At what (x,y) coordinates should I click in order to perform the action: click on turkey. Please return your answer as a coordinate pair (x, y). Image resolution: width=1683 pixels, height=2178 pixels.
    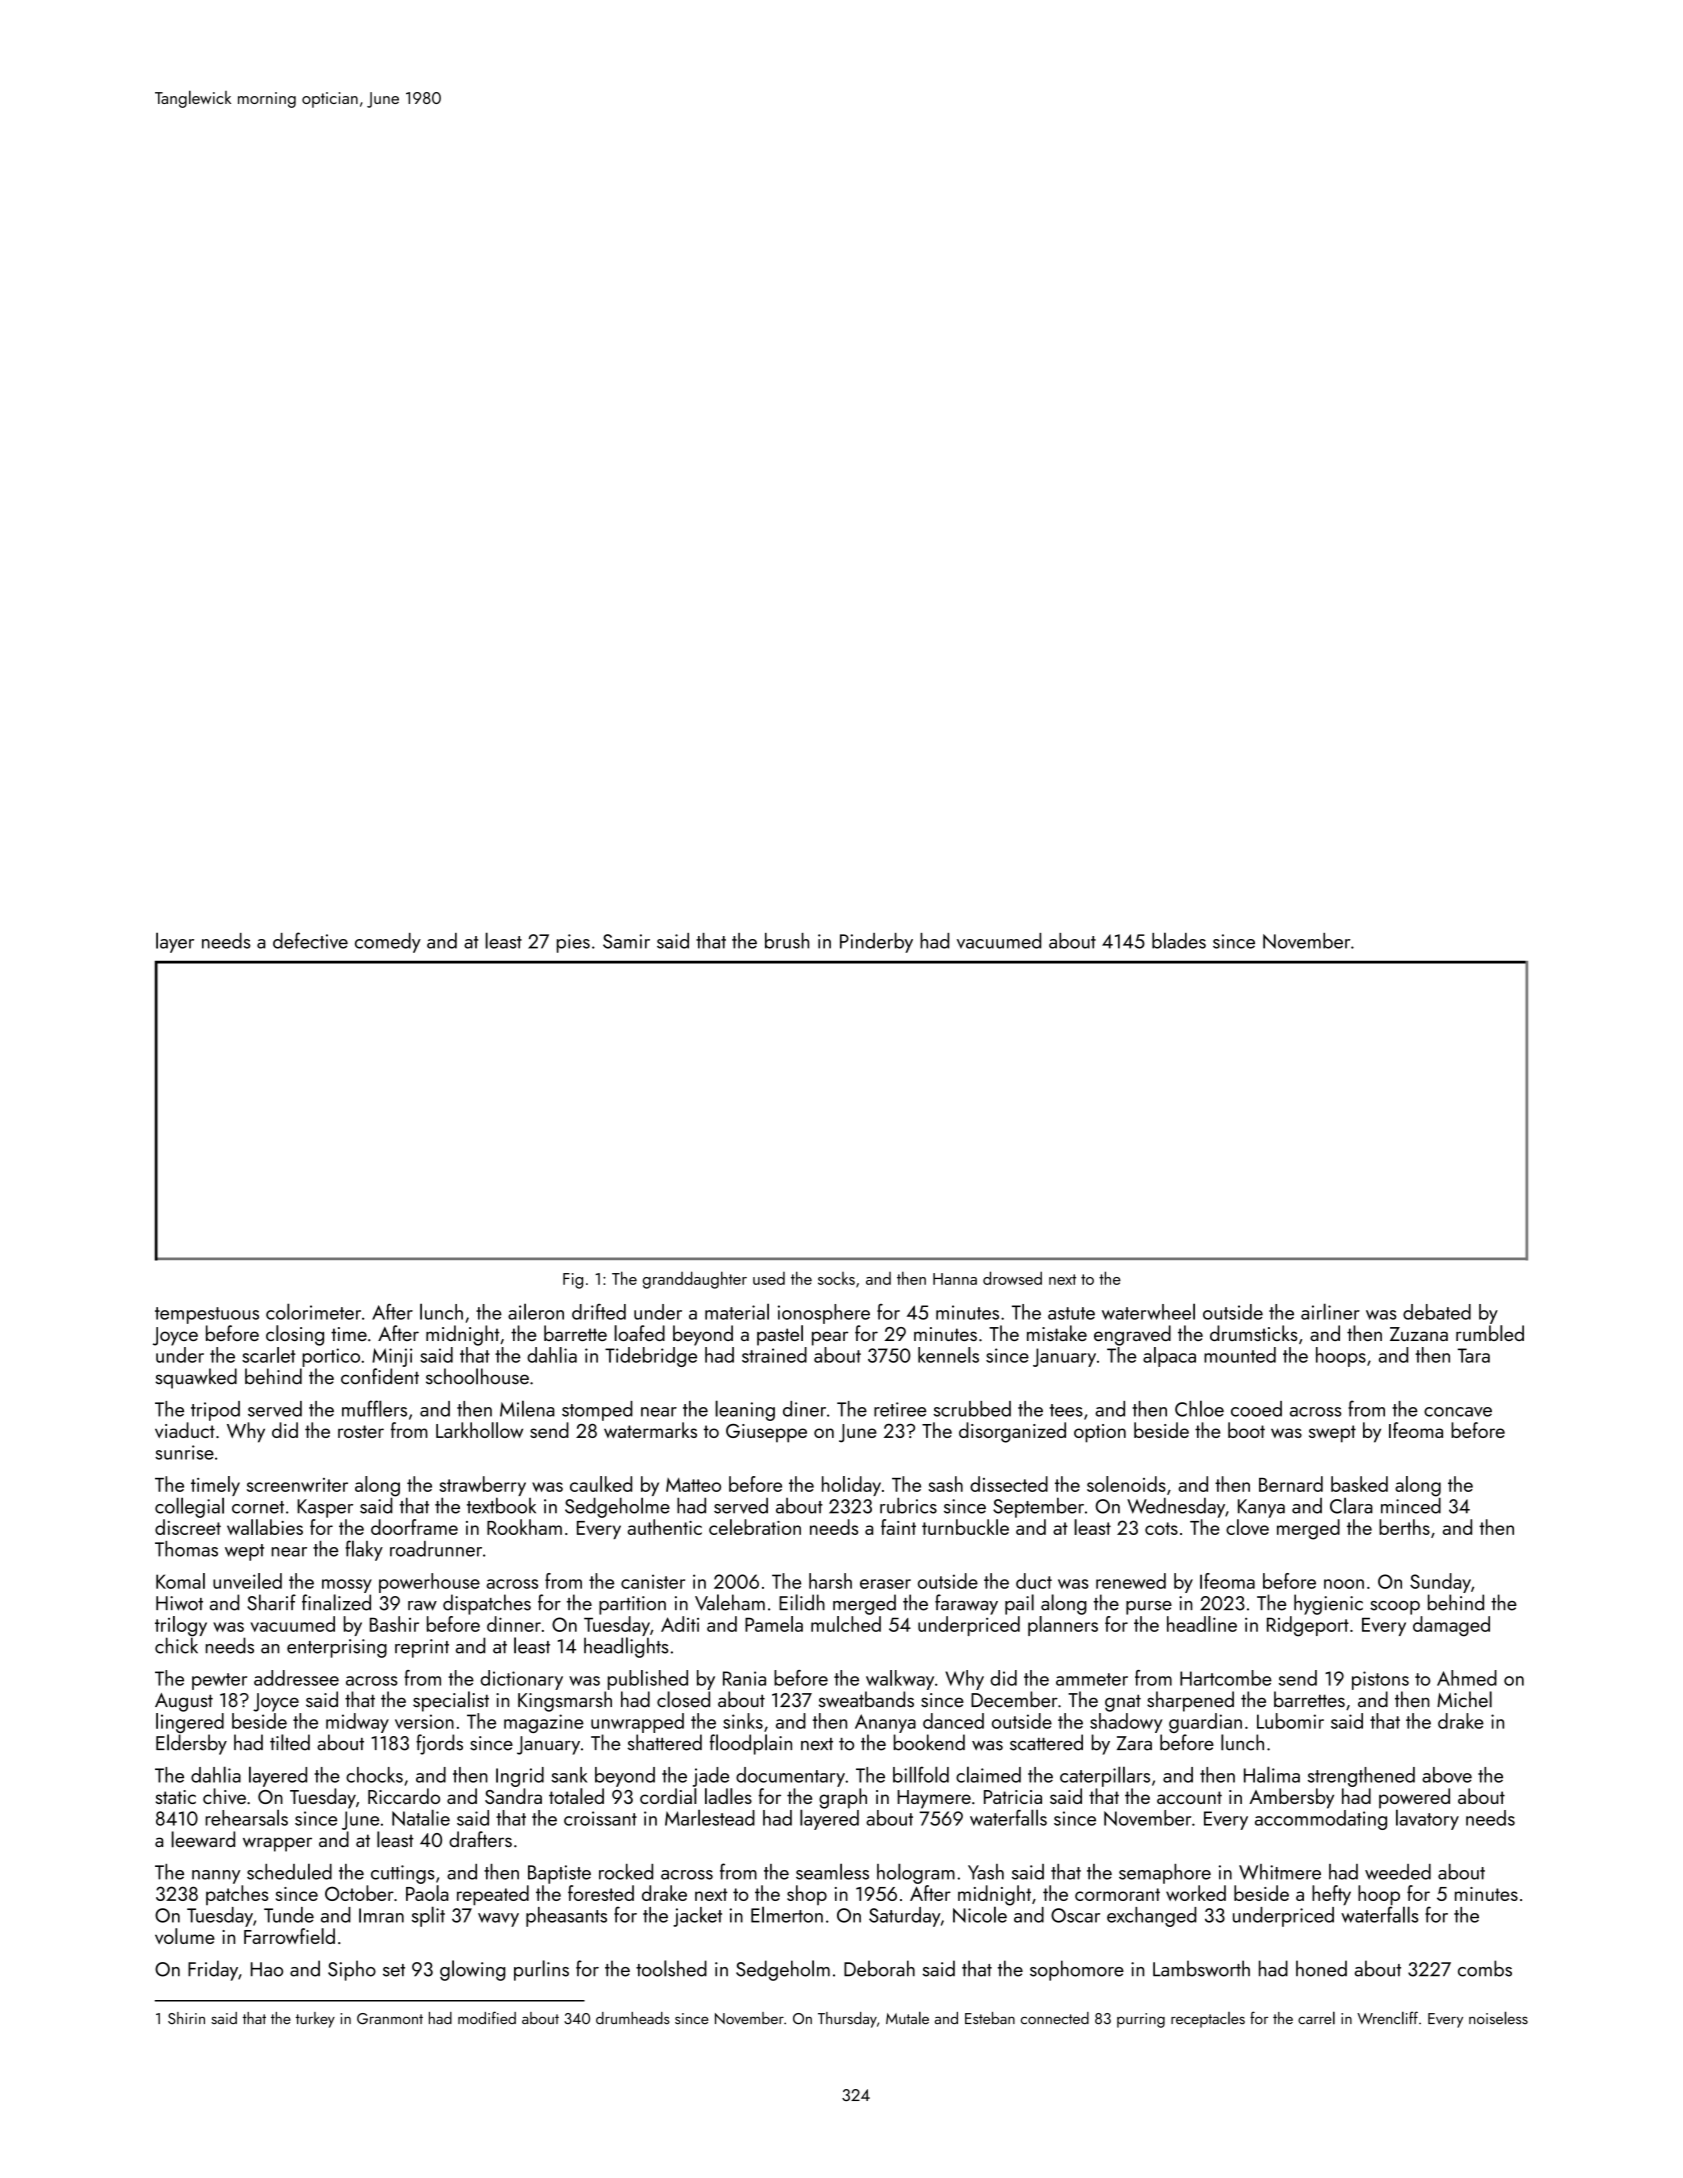
    Looking at the image, I should click on (315, 2020).
